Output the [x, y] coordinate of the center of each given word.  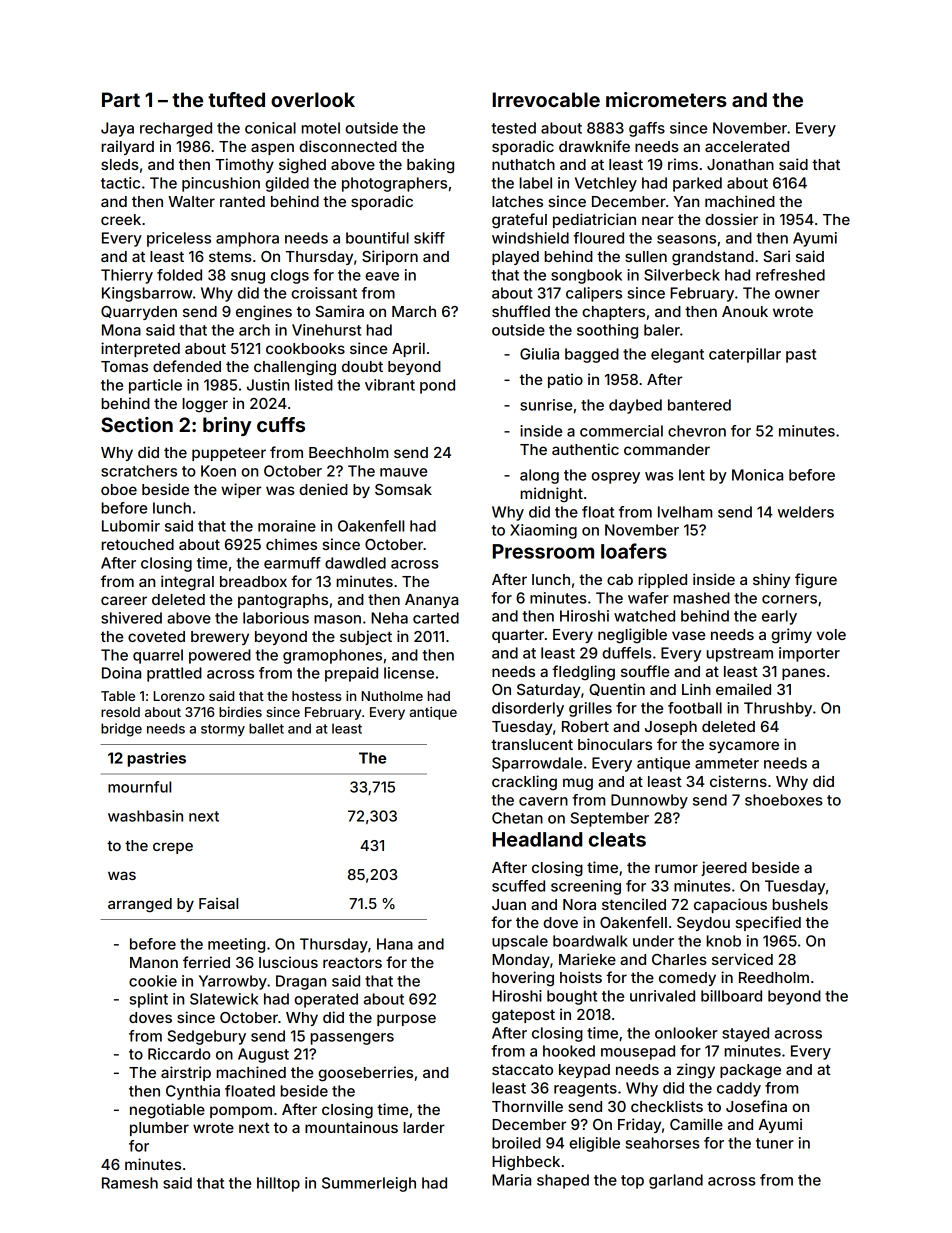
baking [430, 166]
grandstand [713, 258]
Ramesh [130, 1183]
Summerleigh [369, 1184]
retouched [137, 544]
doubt [362, 366]
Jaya [117, 129]
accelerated [747, 146]
